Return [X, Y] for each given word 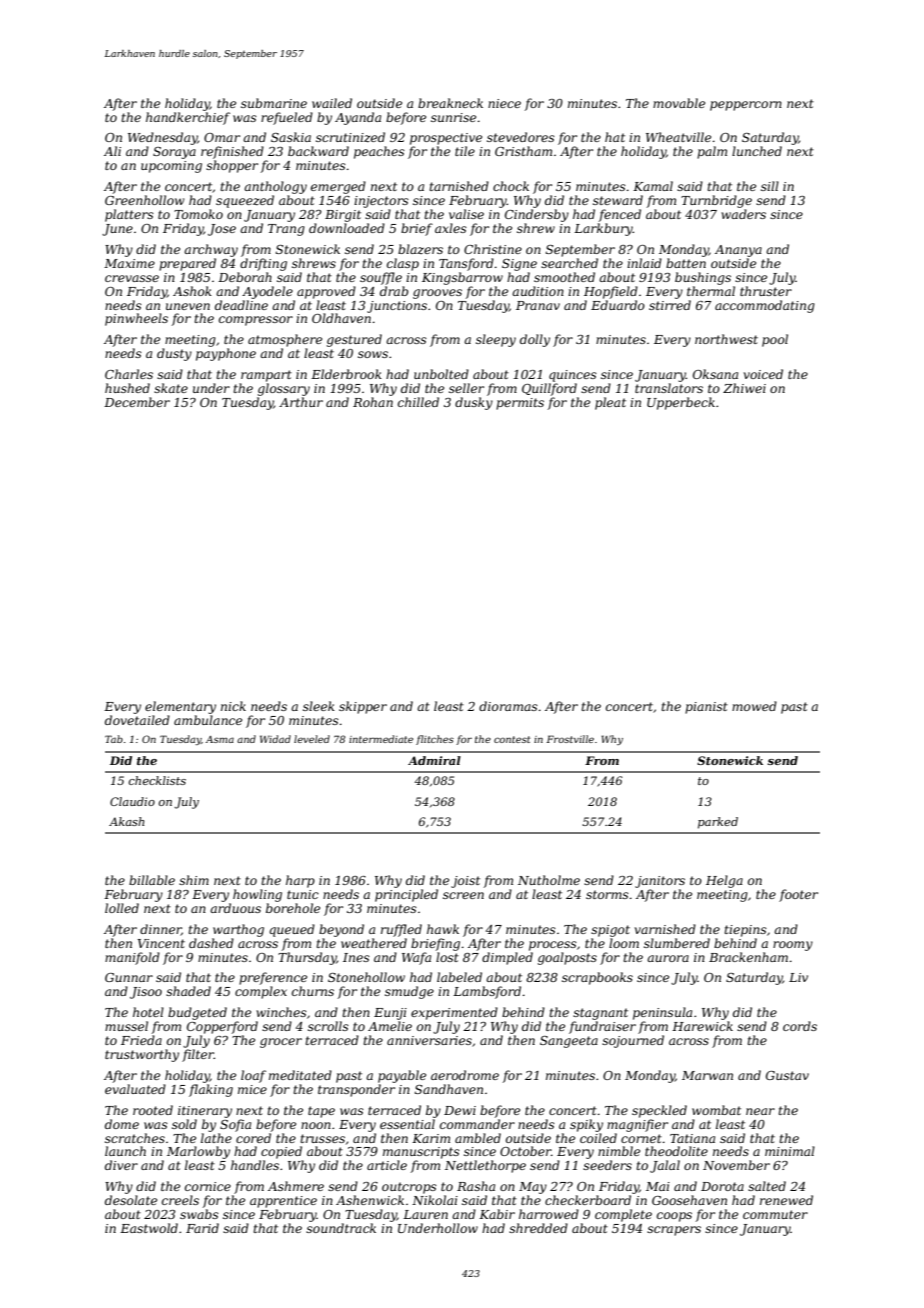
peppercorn [746, 106]
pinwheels [136, 319]
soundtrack [341, 1228]
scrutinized [350, 137]
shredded [538, 1228]
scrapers [674, 1231]
